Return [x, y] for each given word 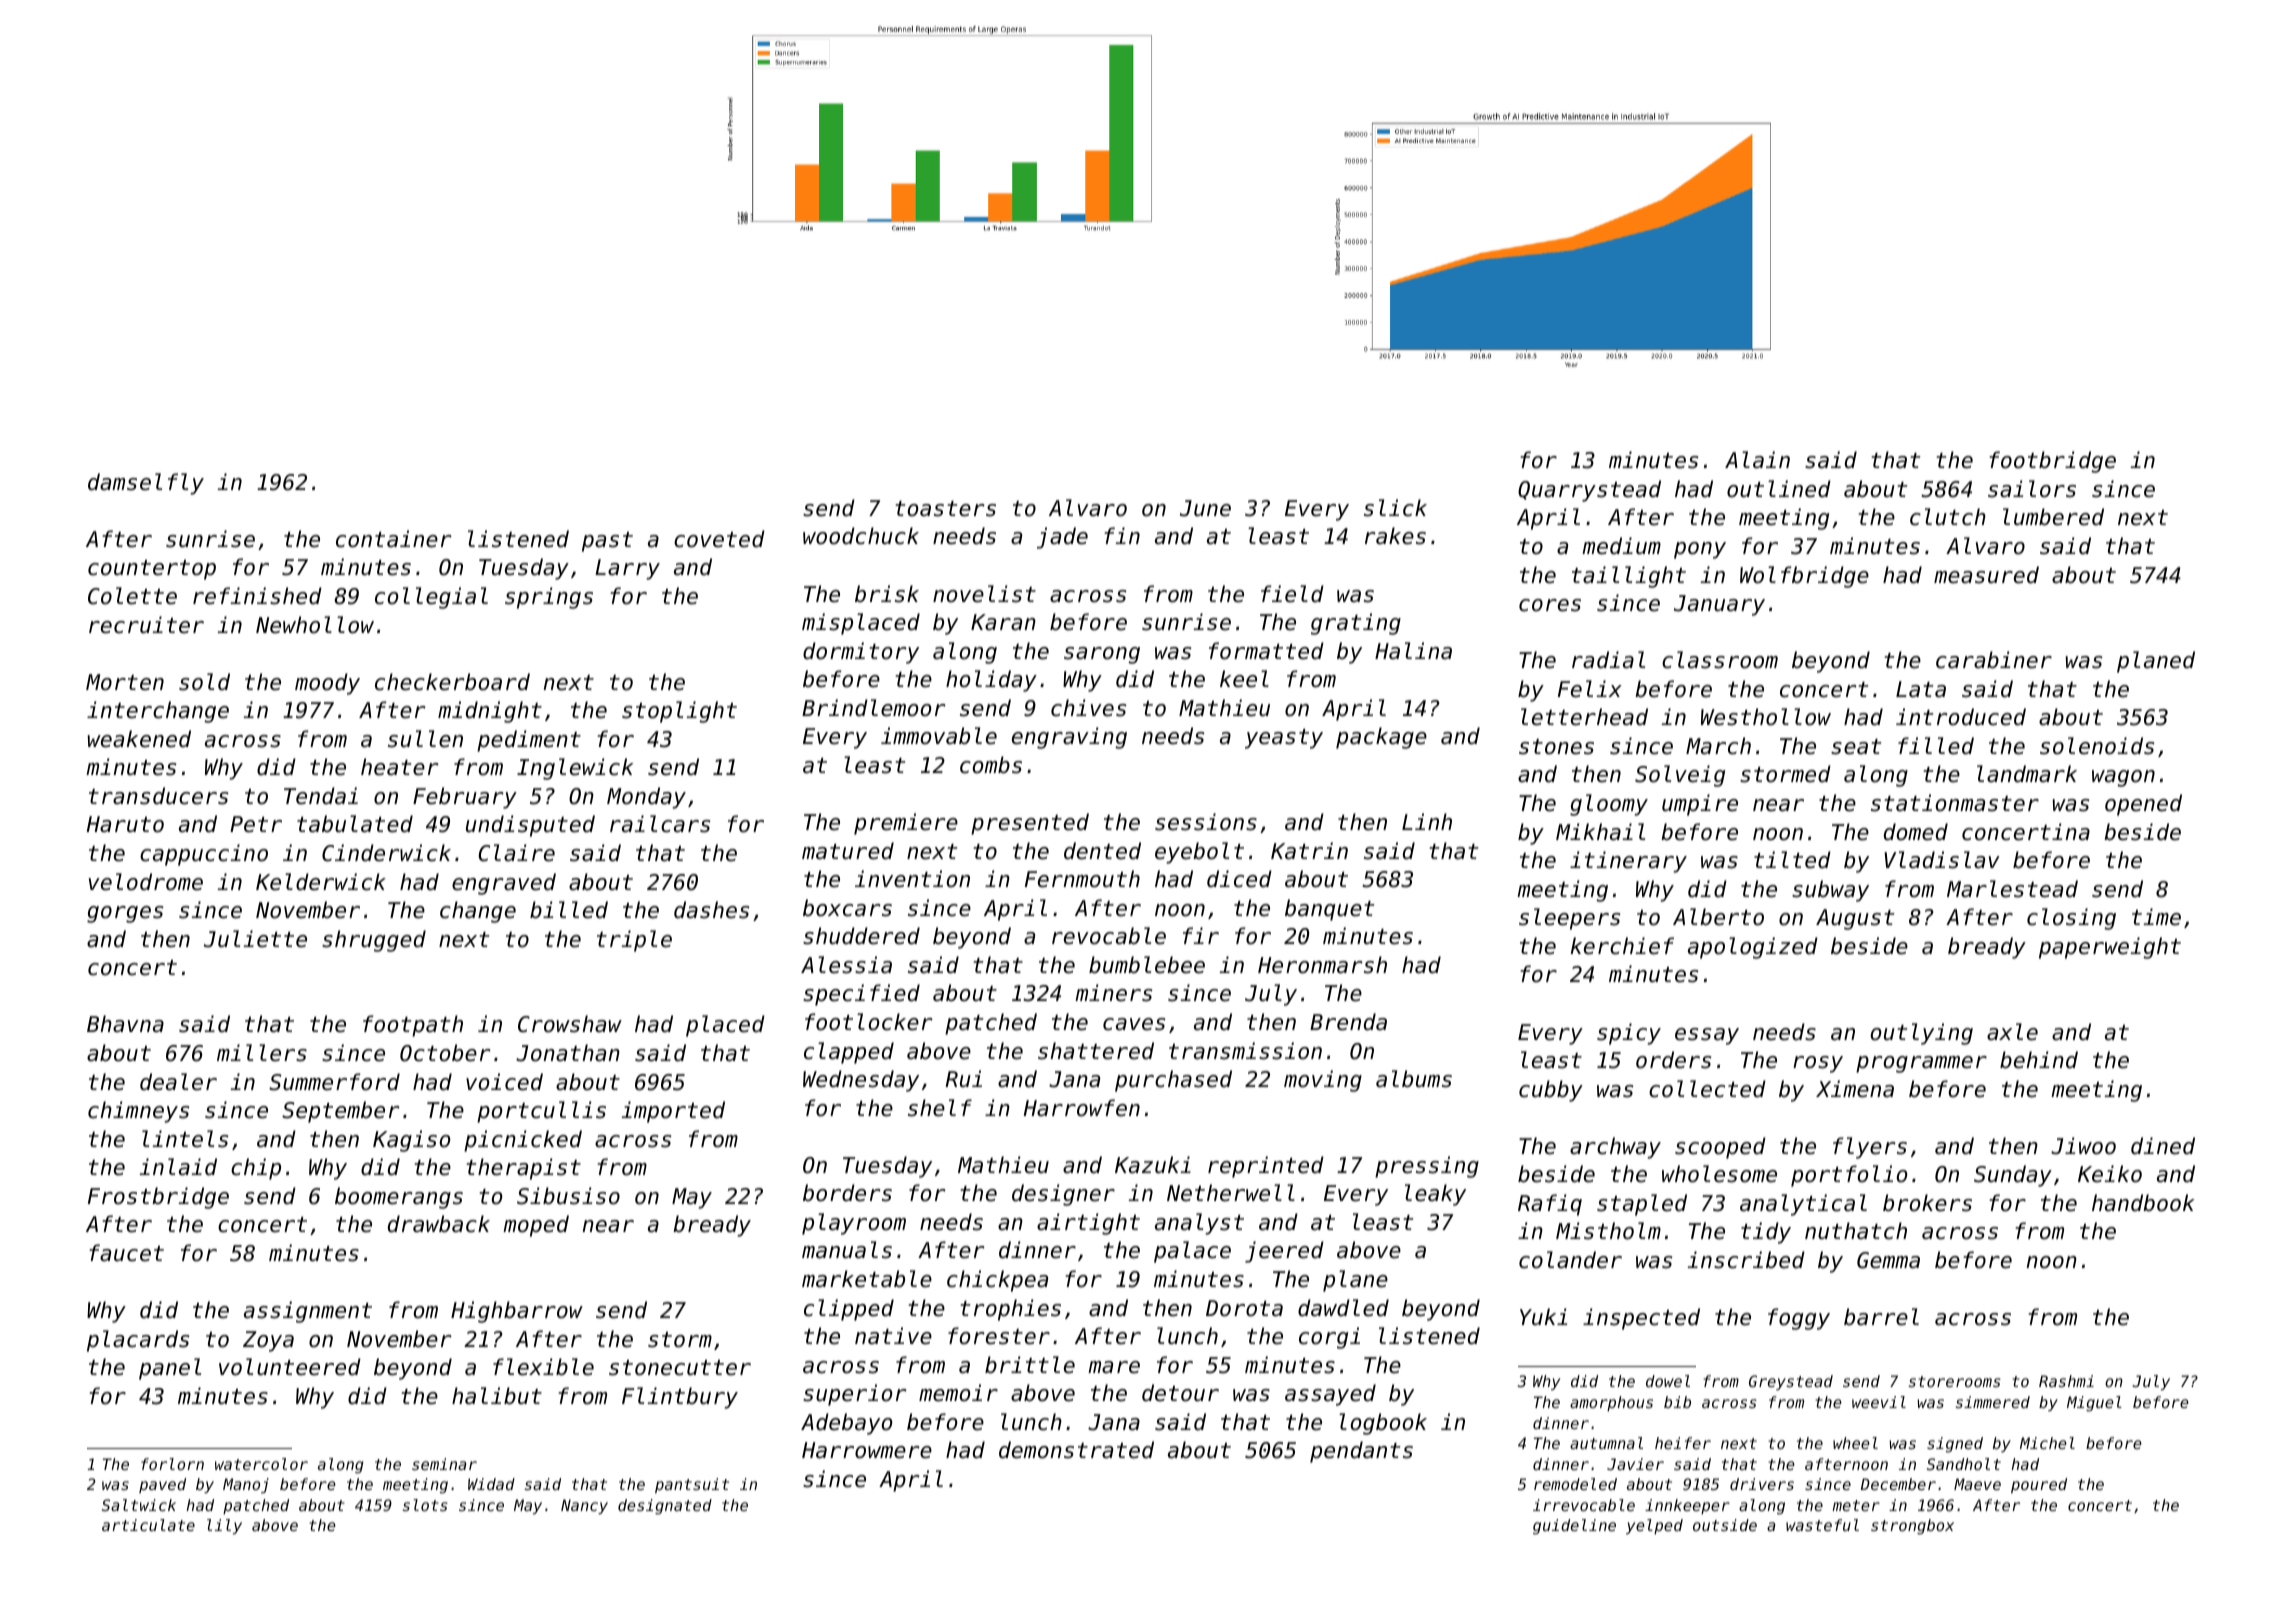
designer [1063, 1195]
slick [1395, 508]
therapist [523, 1169]
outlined [1779, 489]
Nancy [584, 1506]
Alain [1757, 460]
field [1292, 594]
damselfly [146, 484]
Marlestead [2012, 889]
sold [204, 682]
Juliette [255, 939]
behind [2039, 1060]
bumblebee [1147, 965]
